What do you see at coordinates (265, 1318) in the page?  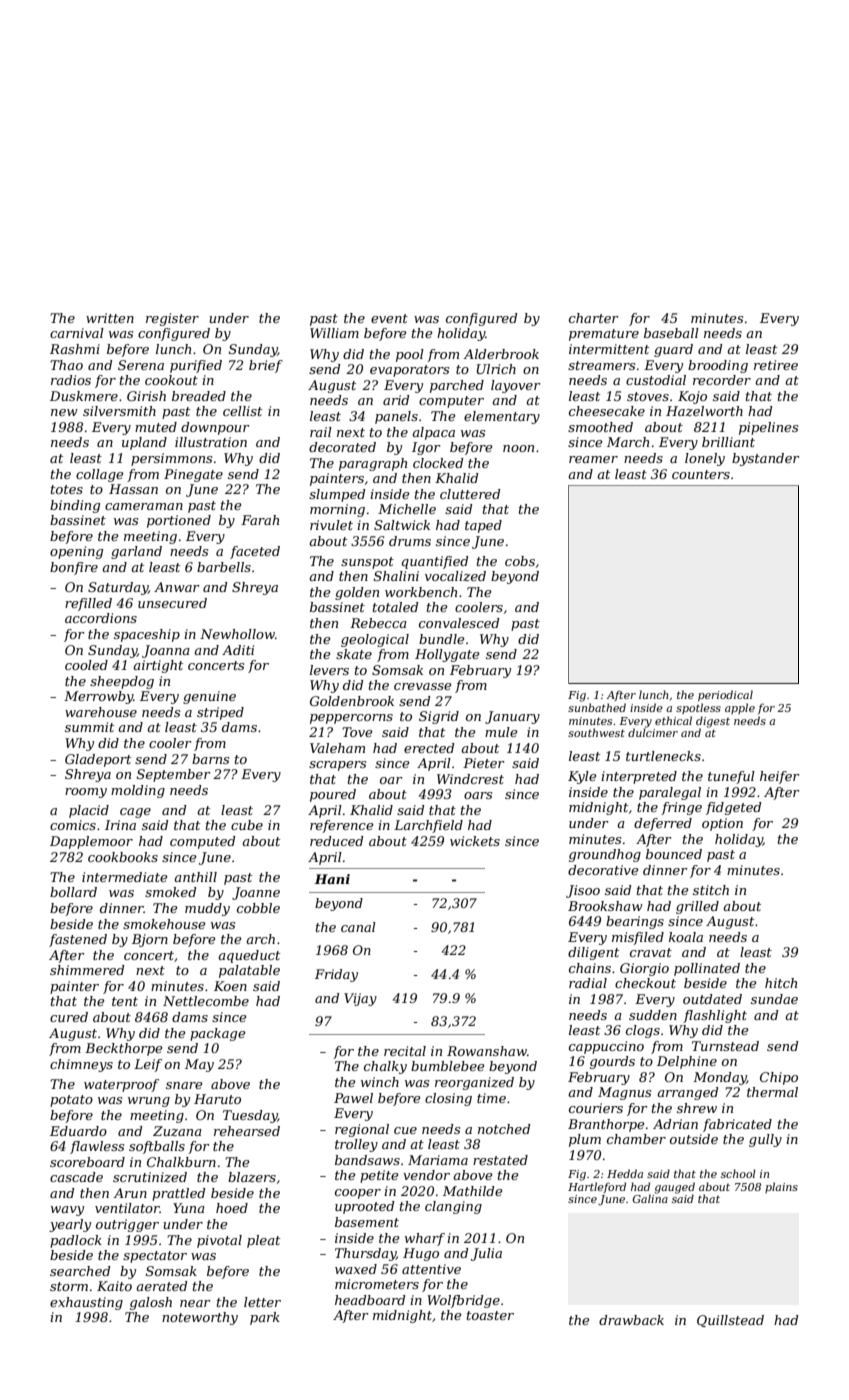 I see `park` at bounding box center [265, 1318].
